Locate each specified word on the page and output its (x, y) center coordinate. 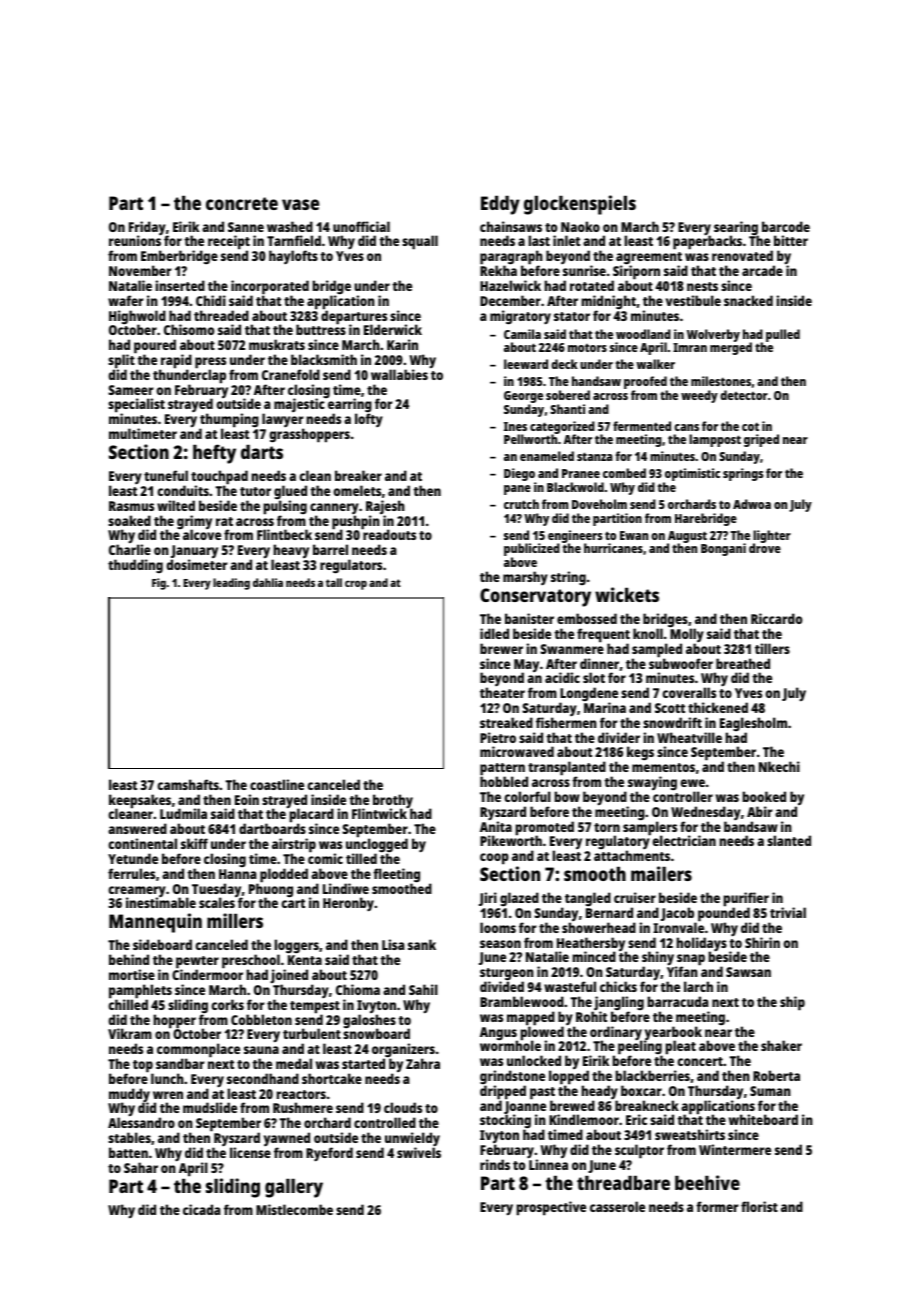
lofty (369, 420)
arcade (762, 271)
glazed (519, 899)
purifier (746, 900)
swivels (419, 1152)
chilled (128, 1004)
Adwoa (752, 504)
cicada (202, 1209)
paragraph (511, 258)
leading (231, 584)
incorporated (270, 287)
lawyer (283, 421)
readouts (389, 535)
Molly (687, 635)
